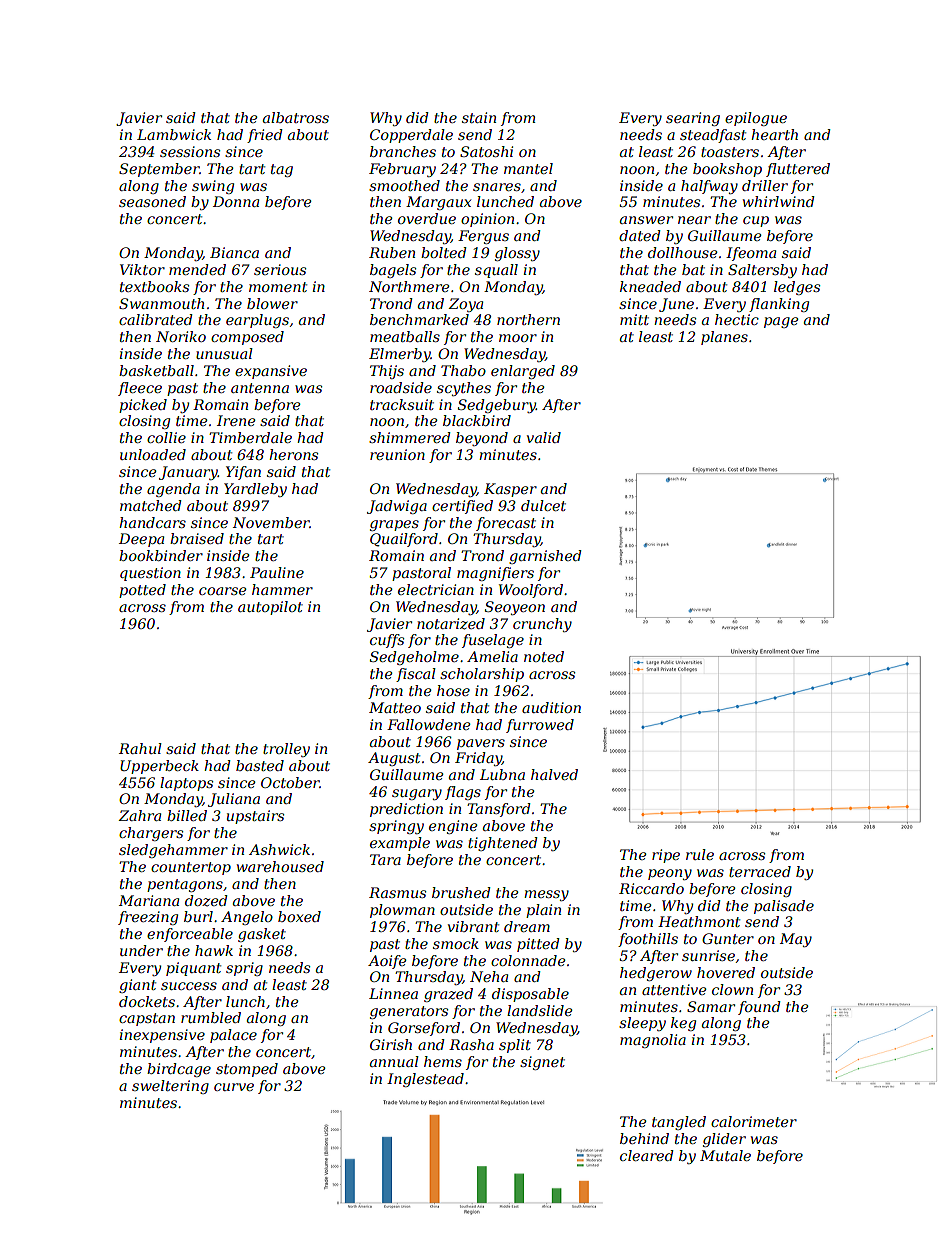 Image resolution: width=952 pixels, height=1233 pixels. What do you see at coordinates (190, 151) in the page?
I see `sessions` at bounding box center [190, 151].
